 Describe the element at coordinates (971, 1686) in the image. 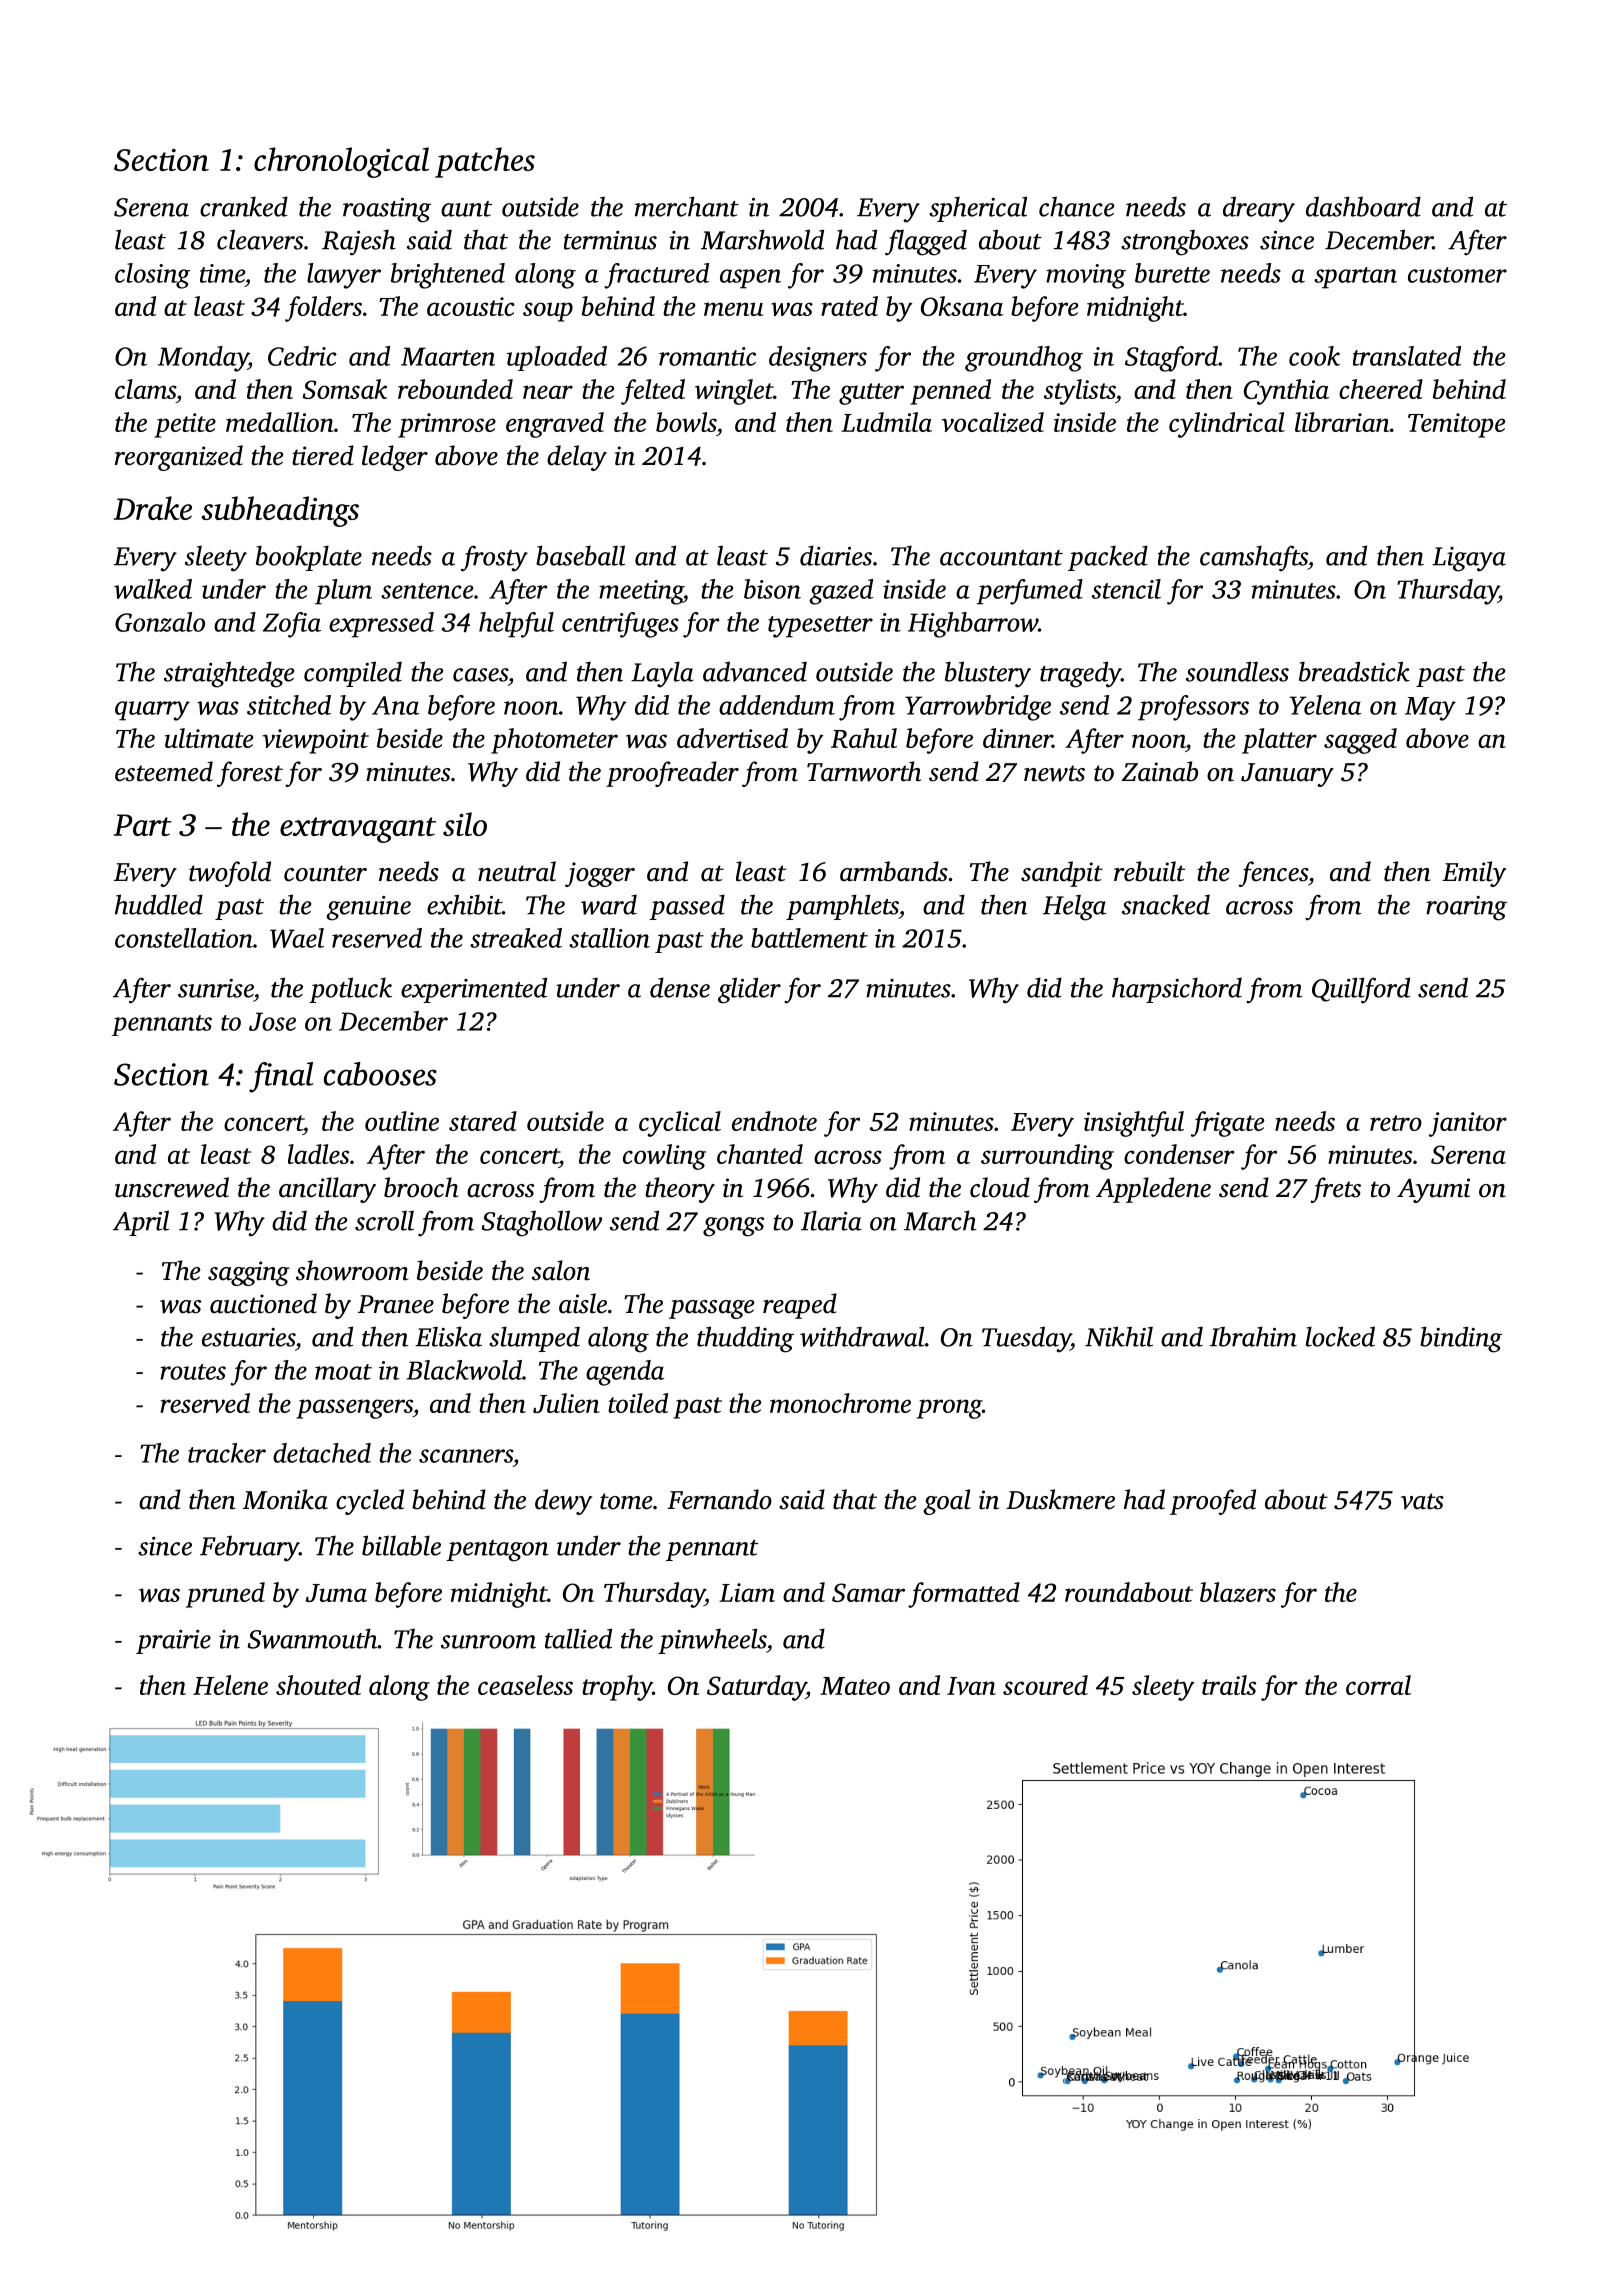

I see `Ivan` at that location.
